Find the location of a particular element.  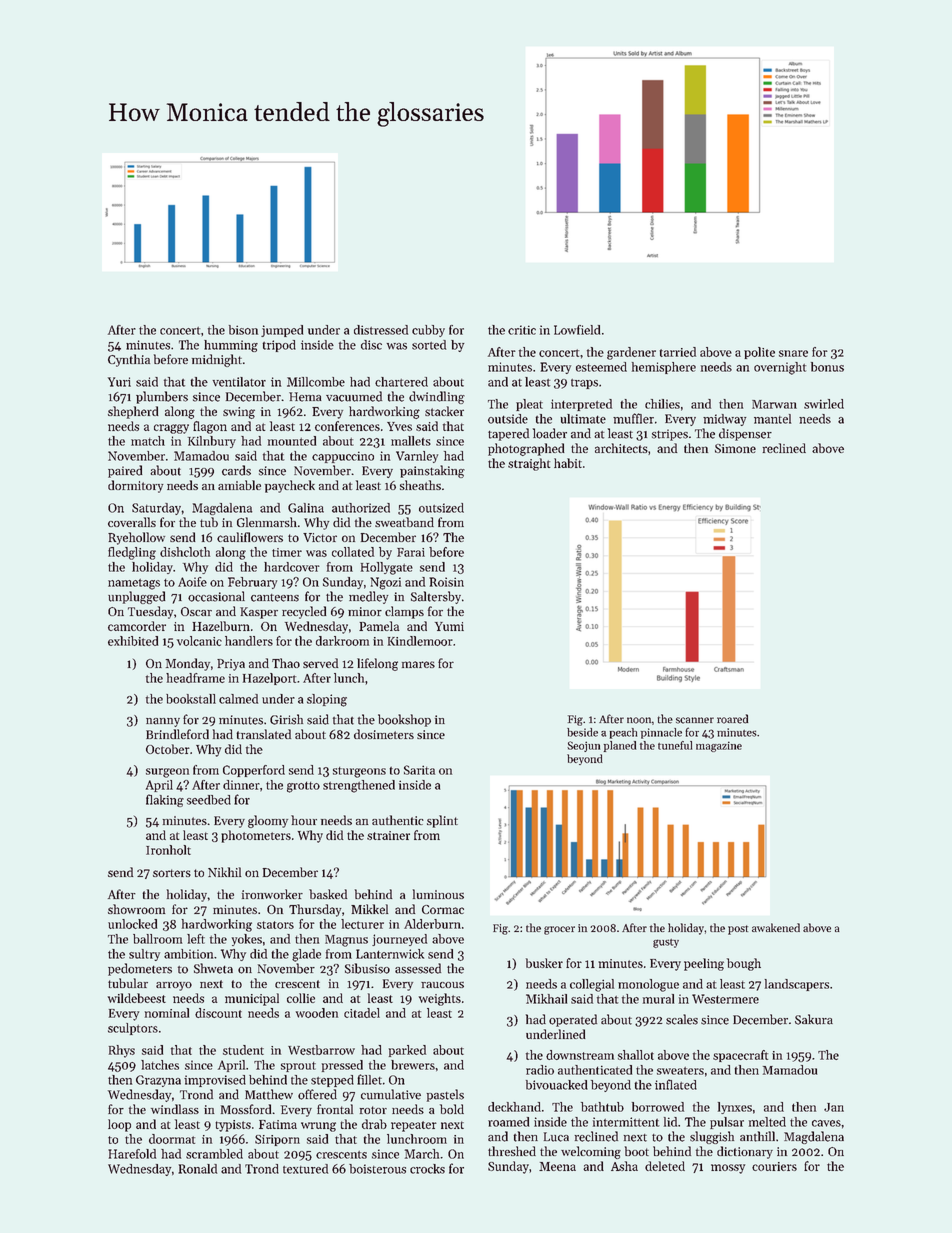

vacuumed is located at coordinates (354, 396).
